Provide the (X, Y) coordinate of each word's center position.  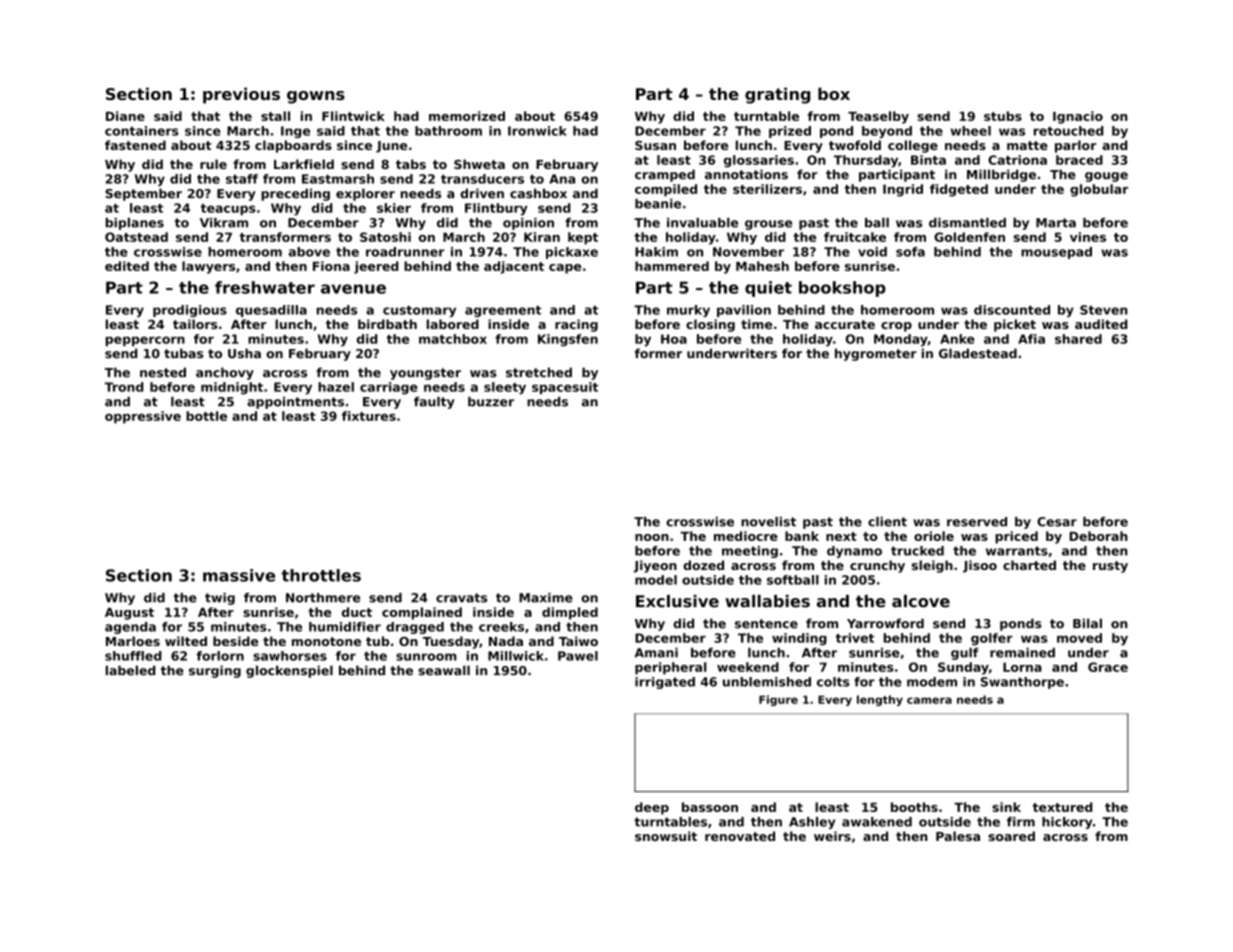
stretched (539, 372)
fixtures (369, 416)
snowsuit (666, 836)
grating (777, 95)
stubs (1003, 116)
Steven (1104, 310)
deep (652, 808)
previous (241, 95)
